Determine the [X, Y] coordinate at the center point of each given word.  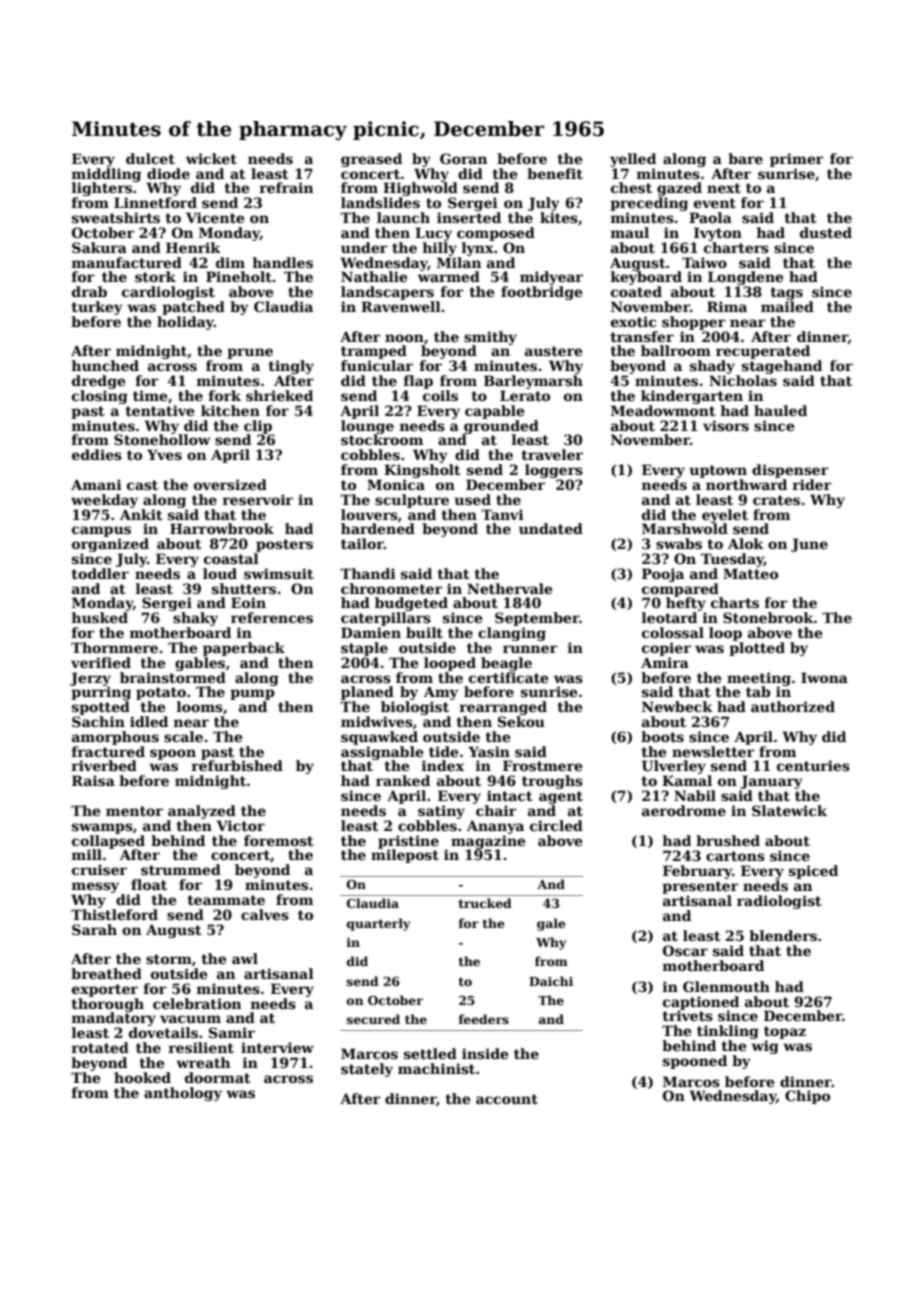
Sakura [99, 247]
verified [101, 662]
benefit [555, 173]
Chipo [807, 1097]
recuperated [763, 352]
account [507, 1099]
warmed [449, 276]
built [424, 632]
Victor [240, 825]
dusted [826, 232]
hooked [142, 1077]
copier [666, 649]
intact [510, 795]
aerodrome [684, 810]
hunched [105, 365]
